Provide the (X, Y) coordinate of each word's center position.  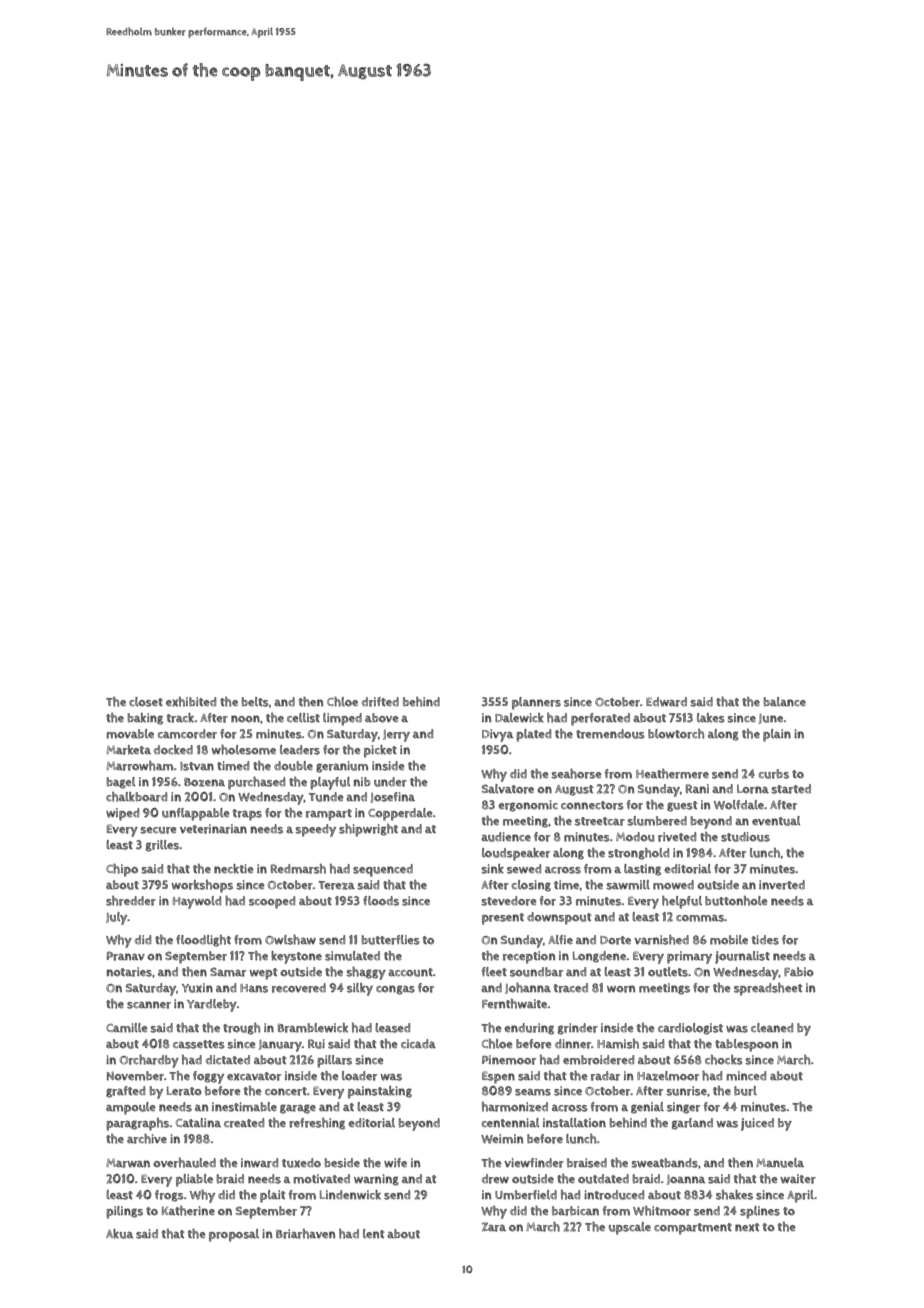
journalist (742, 957)
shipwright (368, 830)
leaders (300, 750)
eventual (776, 821)
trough (241, 1029)
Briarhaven (305, 1234)
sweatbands (664, 1163)
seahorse (576, 774)
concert (286, 1091)
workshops (202, 886)
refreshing (317, 1124)
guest (682, 806)
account (410, 972)
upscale (630, 1228)
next (747, 1227)
